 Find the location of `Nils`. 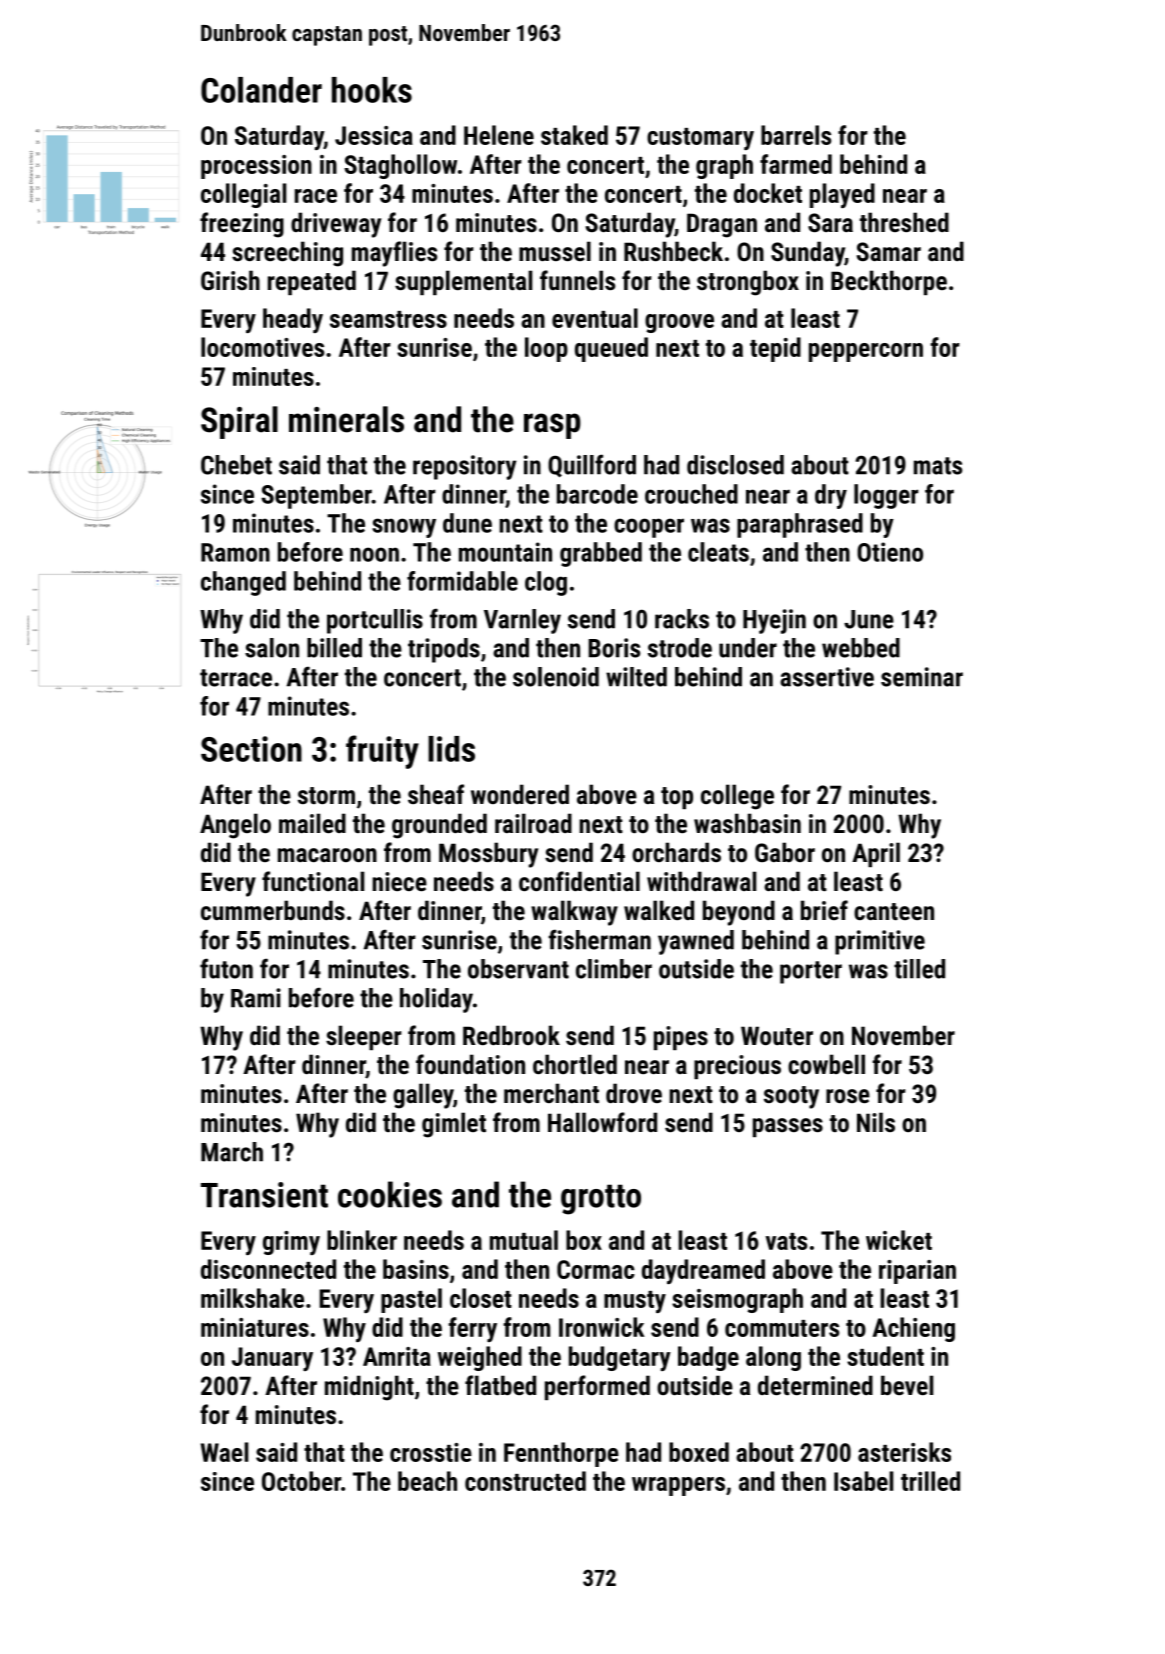

Nils is located at coordinates (876, 1122).
